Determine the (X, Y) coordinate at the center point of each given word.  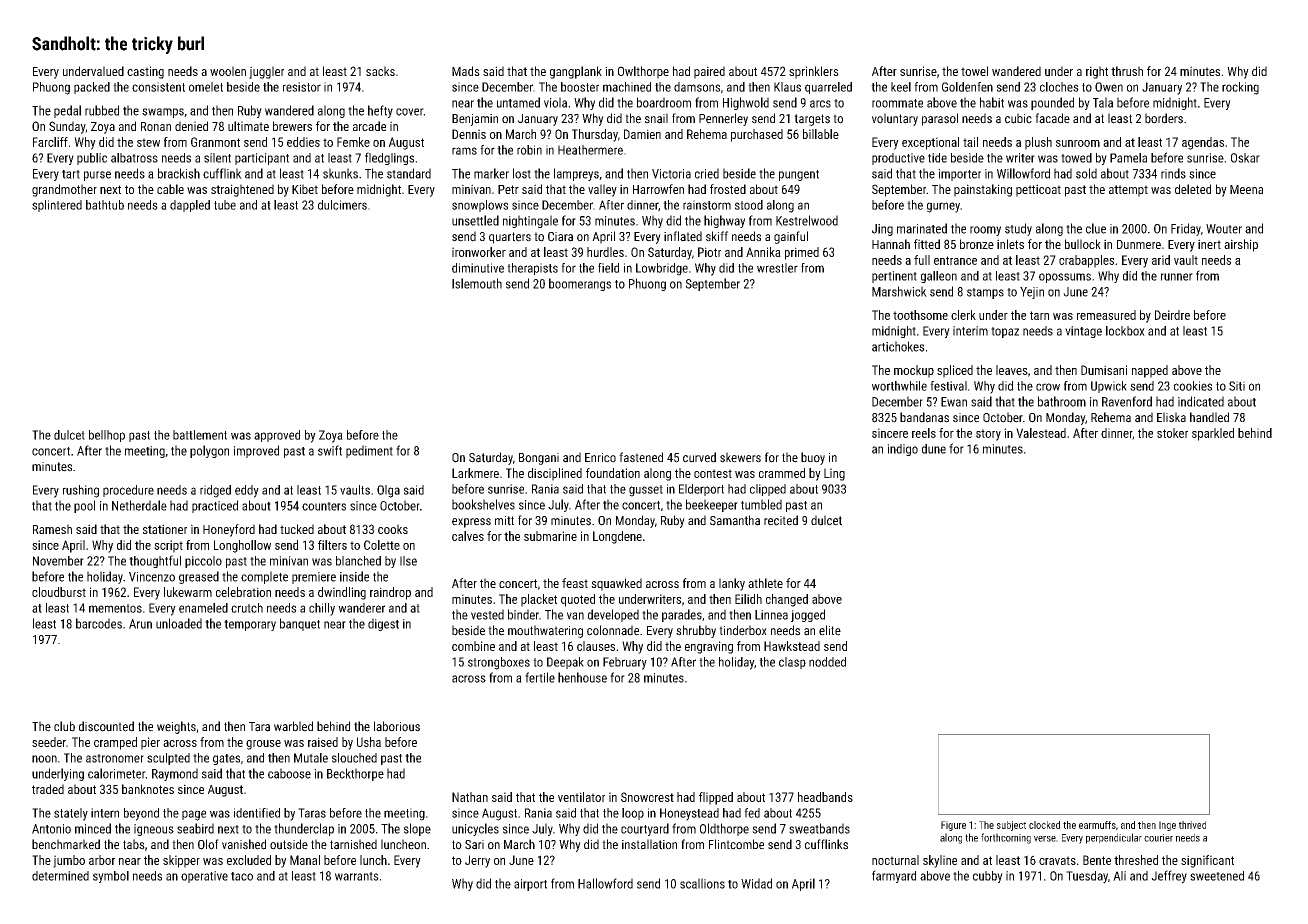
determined (60, 876)
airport (530, 885)
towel (974, 71)
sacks (380, 71)
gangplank (576, 72)
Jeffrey (1169, 877)
